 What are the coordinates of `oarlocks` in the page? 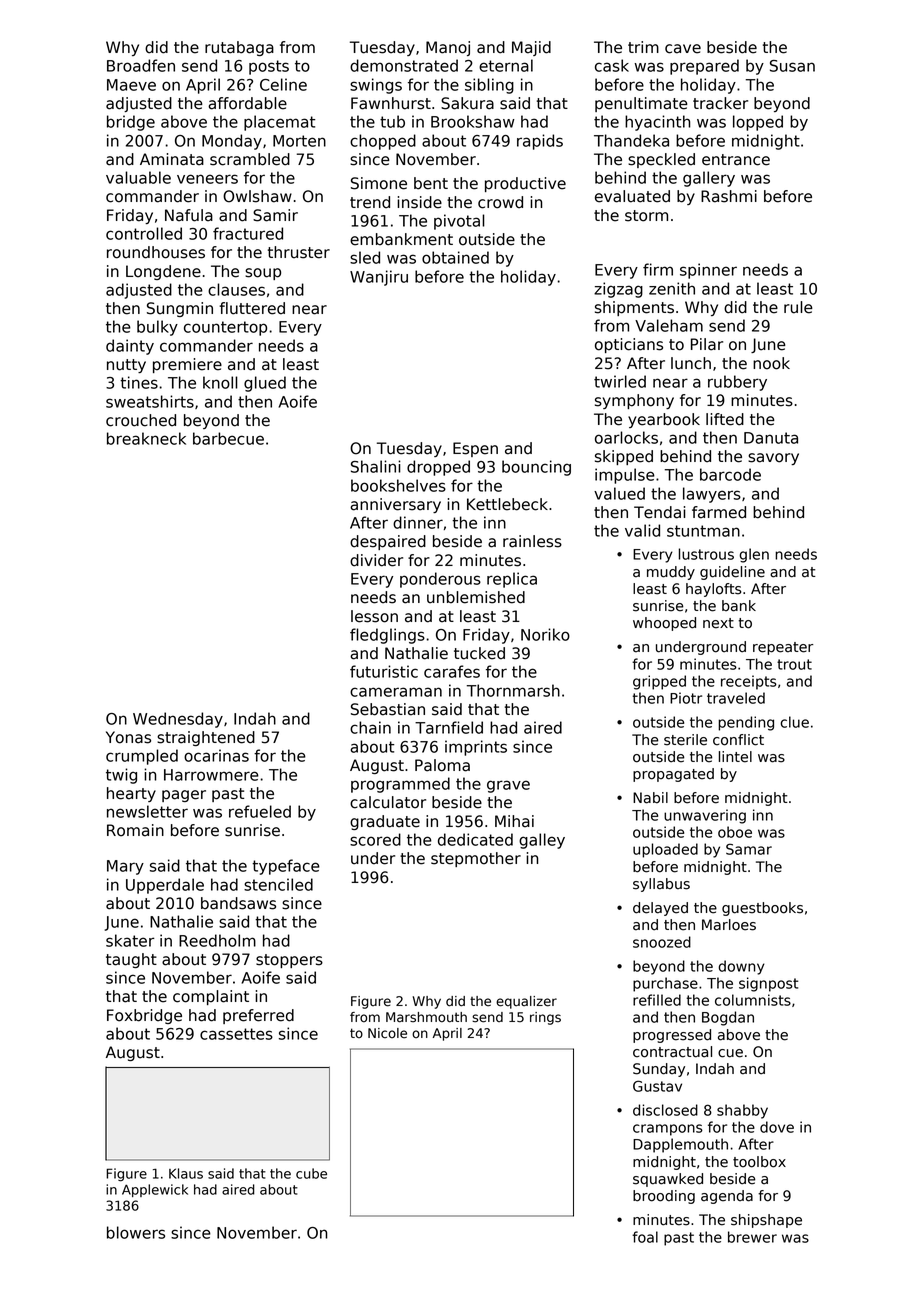 It's located at (626, 437).
